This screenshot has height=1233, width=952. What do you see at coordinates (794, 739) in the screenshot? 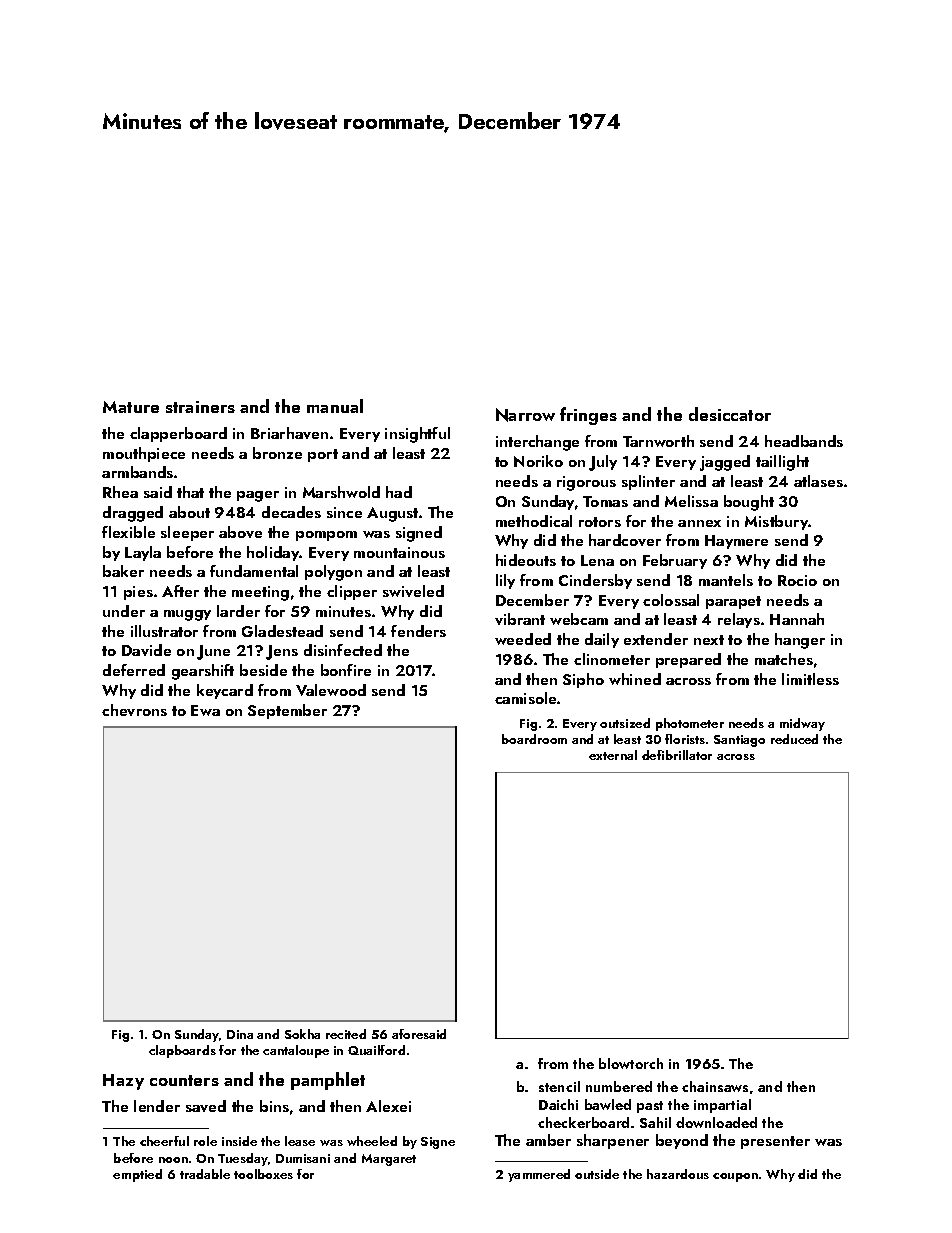
I see `reduced` at bounding box center [794, 739].
